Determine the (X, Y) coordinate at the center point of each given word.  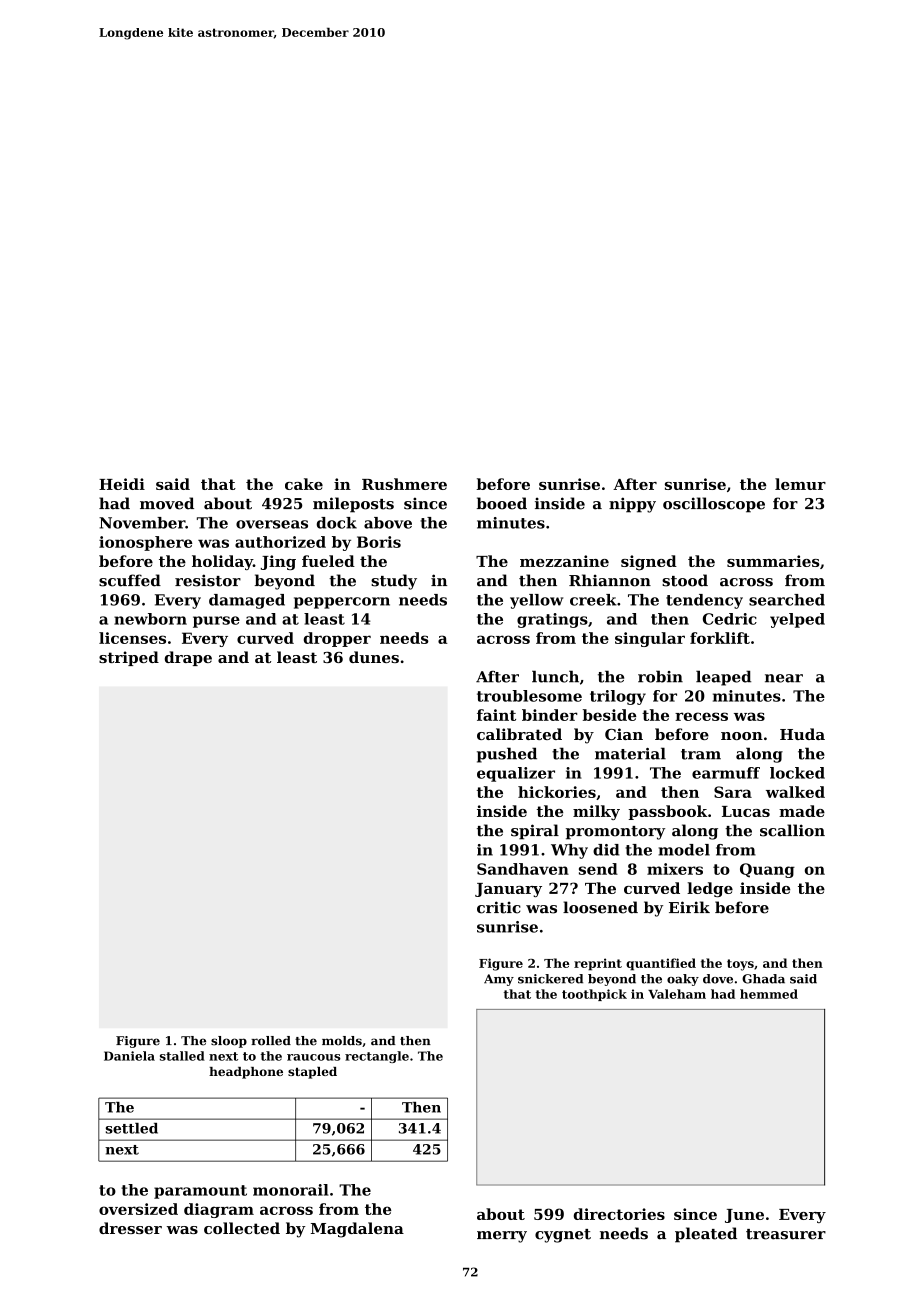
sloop (229, 1042)
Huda (802, 734)
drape (188, 658)
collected (242, 1228)
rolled (271, 1041)
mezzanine (564, 561)
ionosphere (146, 543)
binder (550, 715)
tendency (704, 601)
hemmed (769, 994)
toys (740, 965)
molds (342, 1041)
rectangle (377, 1057)
